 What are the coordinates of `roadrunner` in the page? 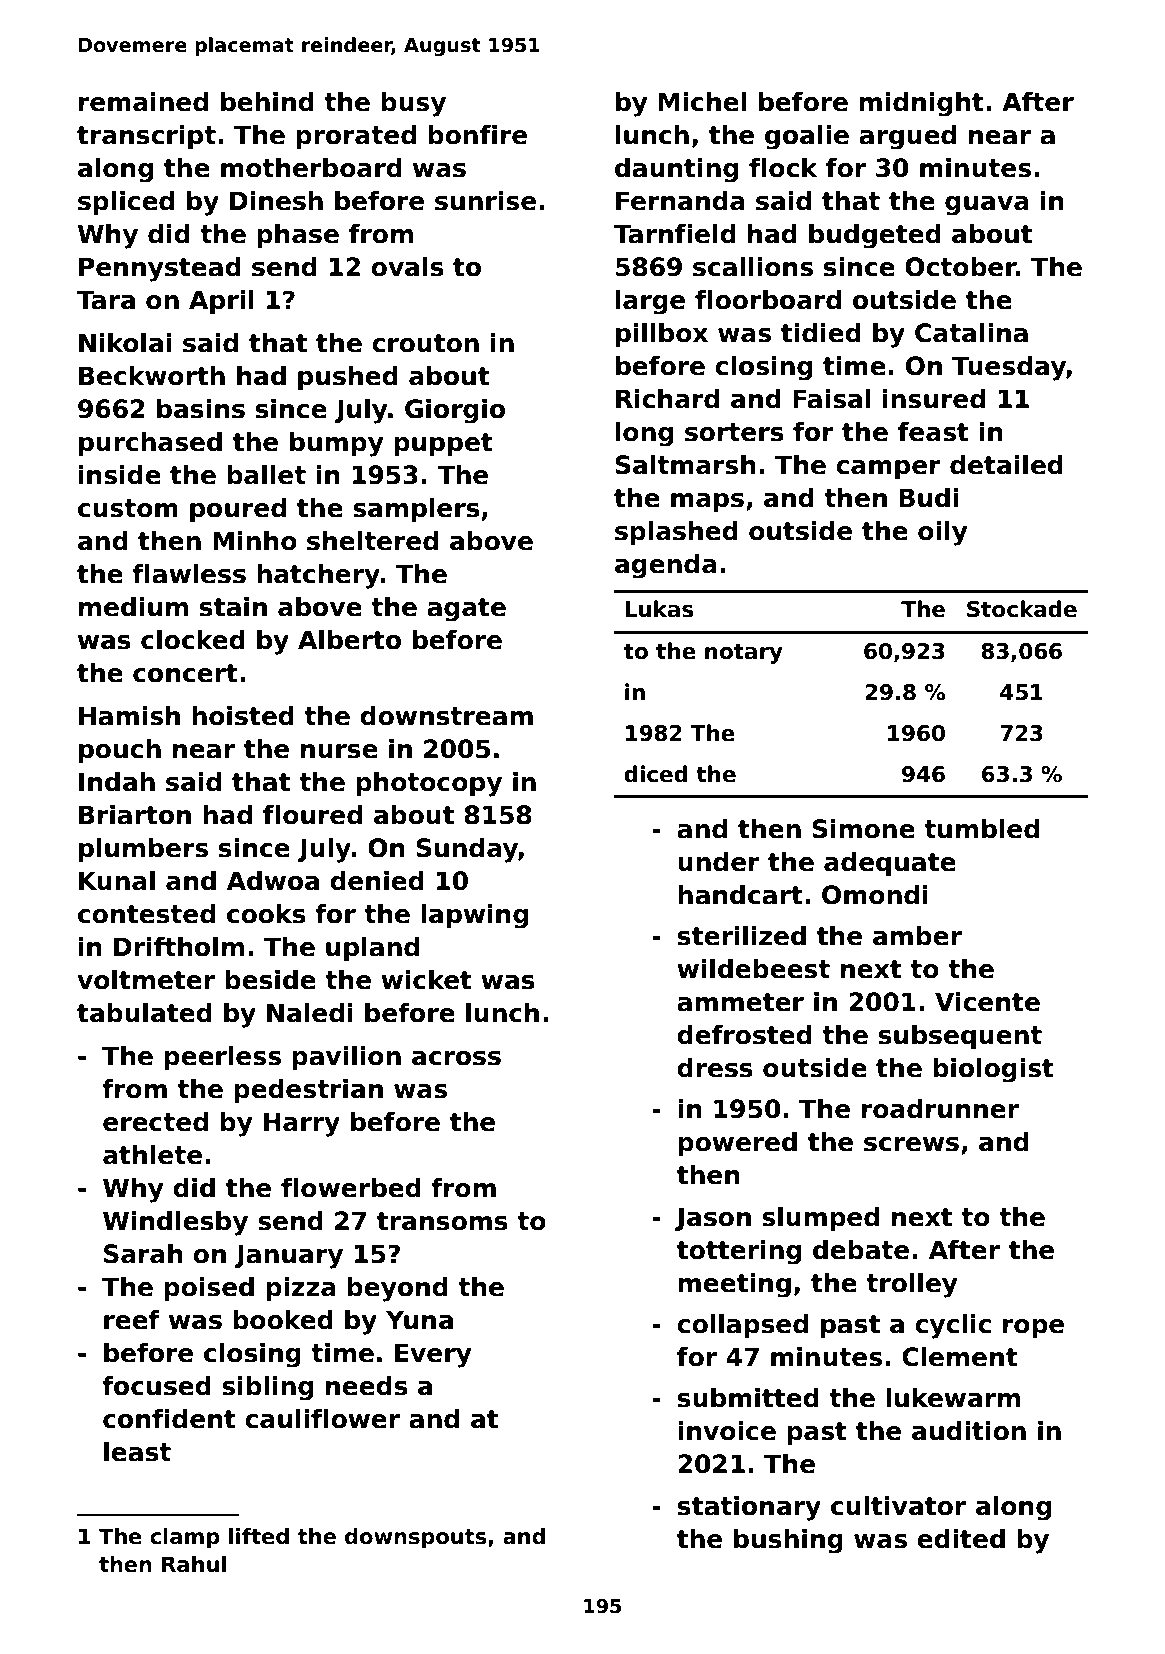 It's located at (940, 1109).
